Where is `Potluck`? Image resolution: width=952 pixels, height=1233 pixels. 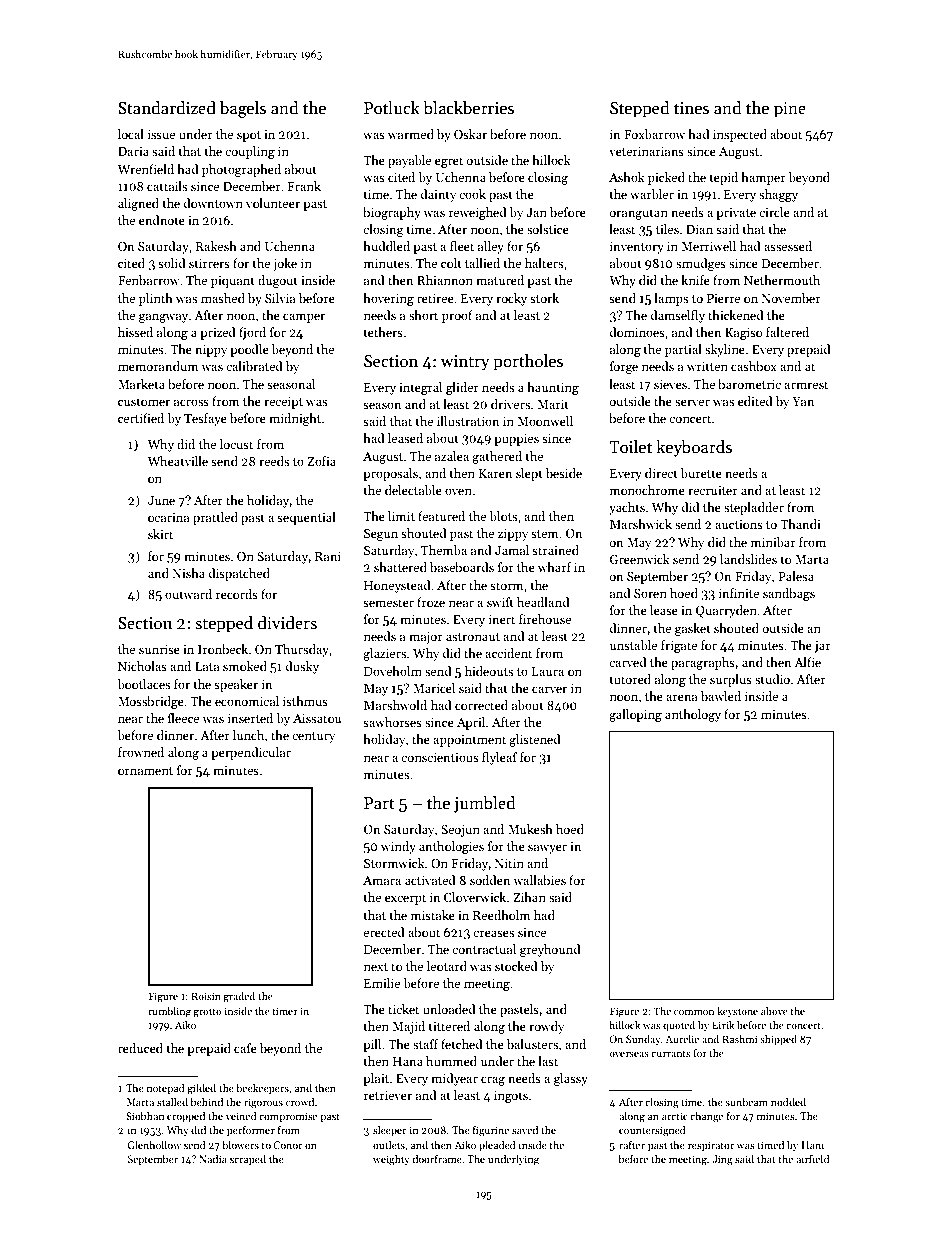
Potluck is located at coordinates (392, 108).
